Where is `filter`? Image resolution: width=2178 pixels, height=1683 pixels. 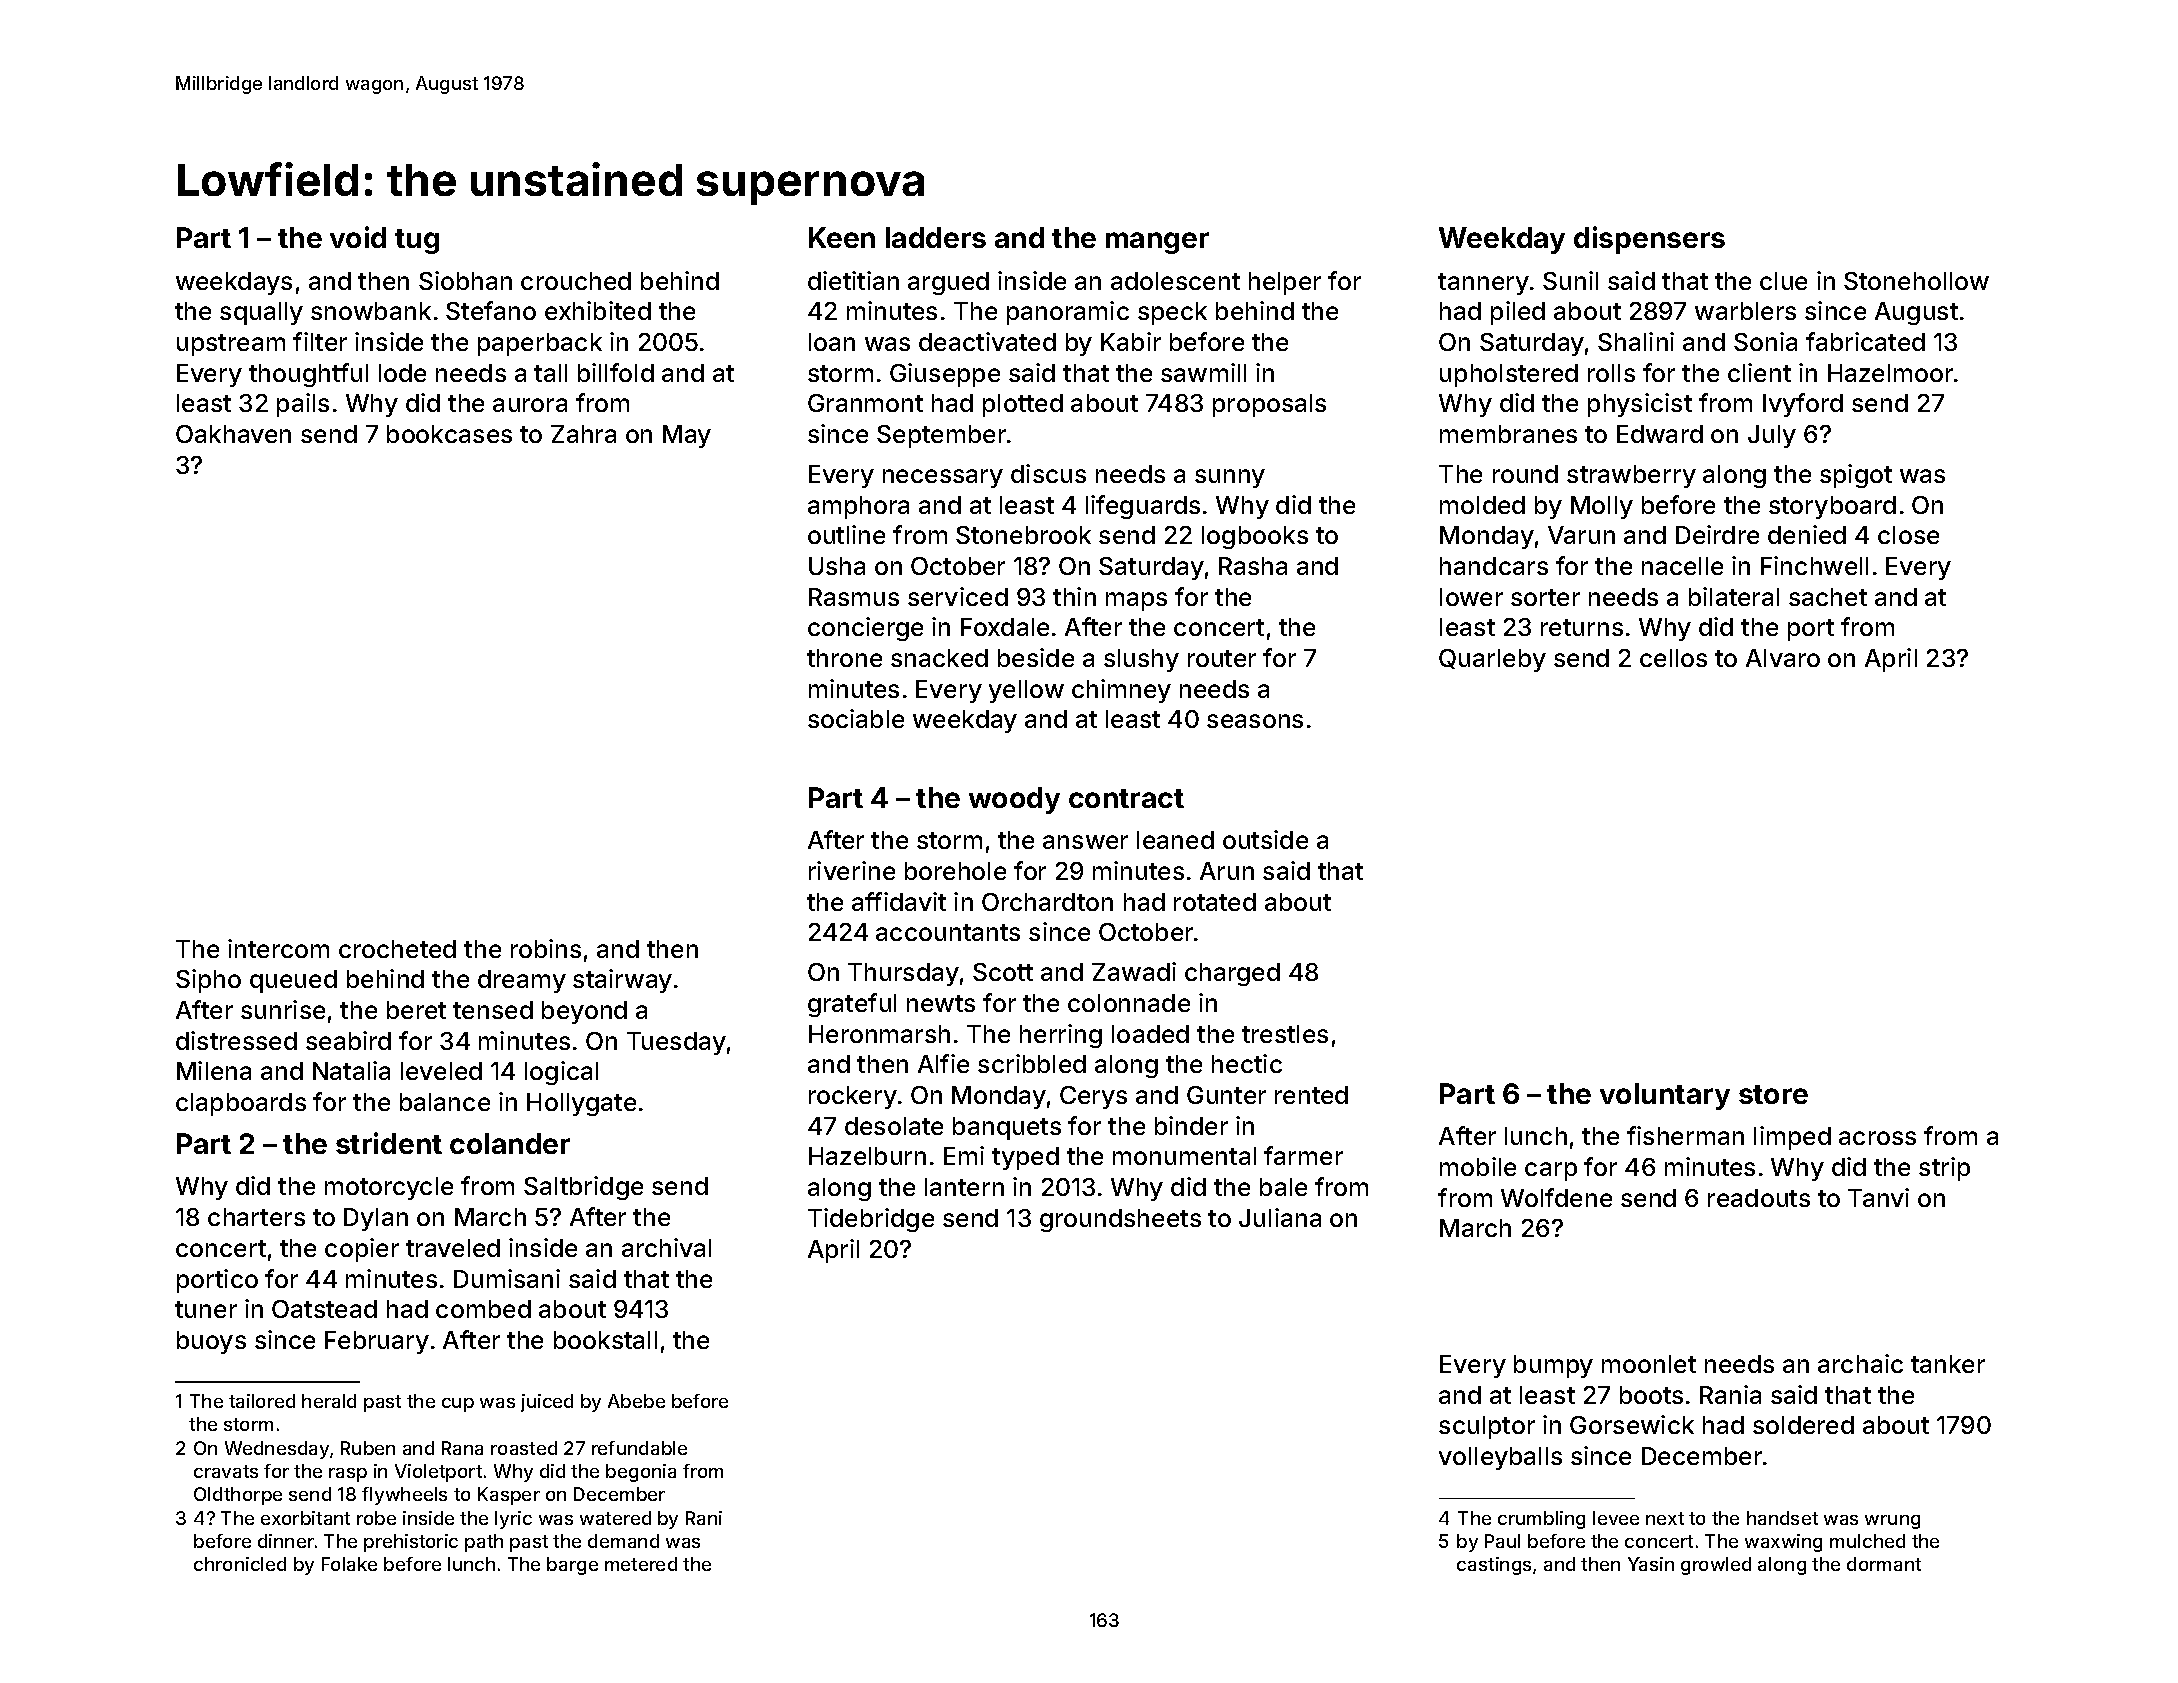 filter is located at coordinates (320, 341).
